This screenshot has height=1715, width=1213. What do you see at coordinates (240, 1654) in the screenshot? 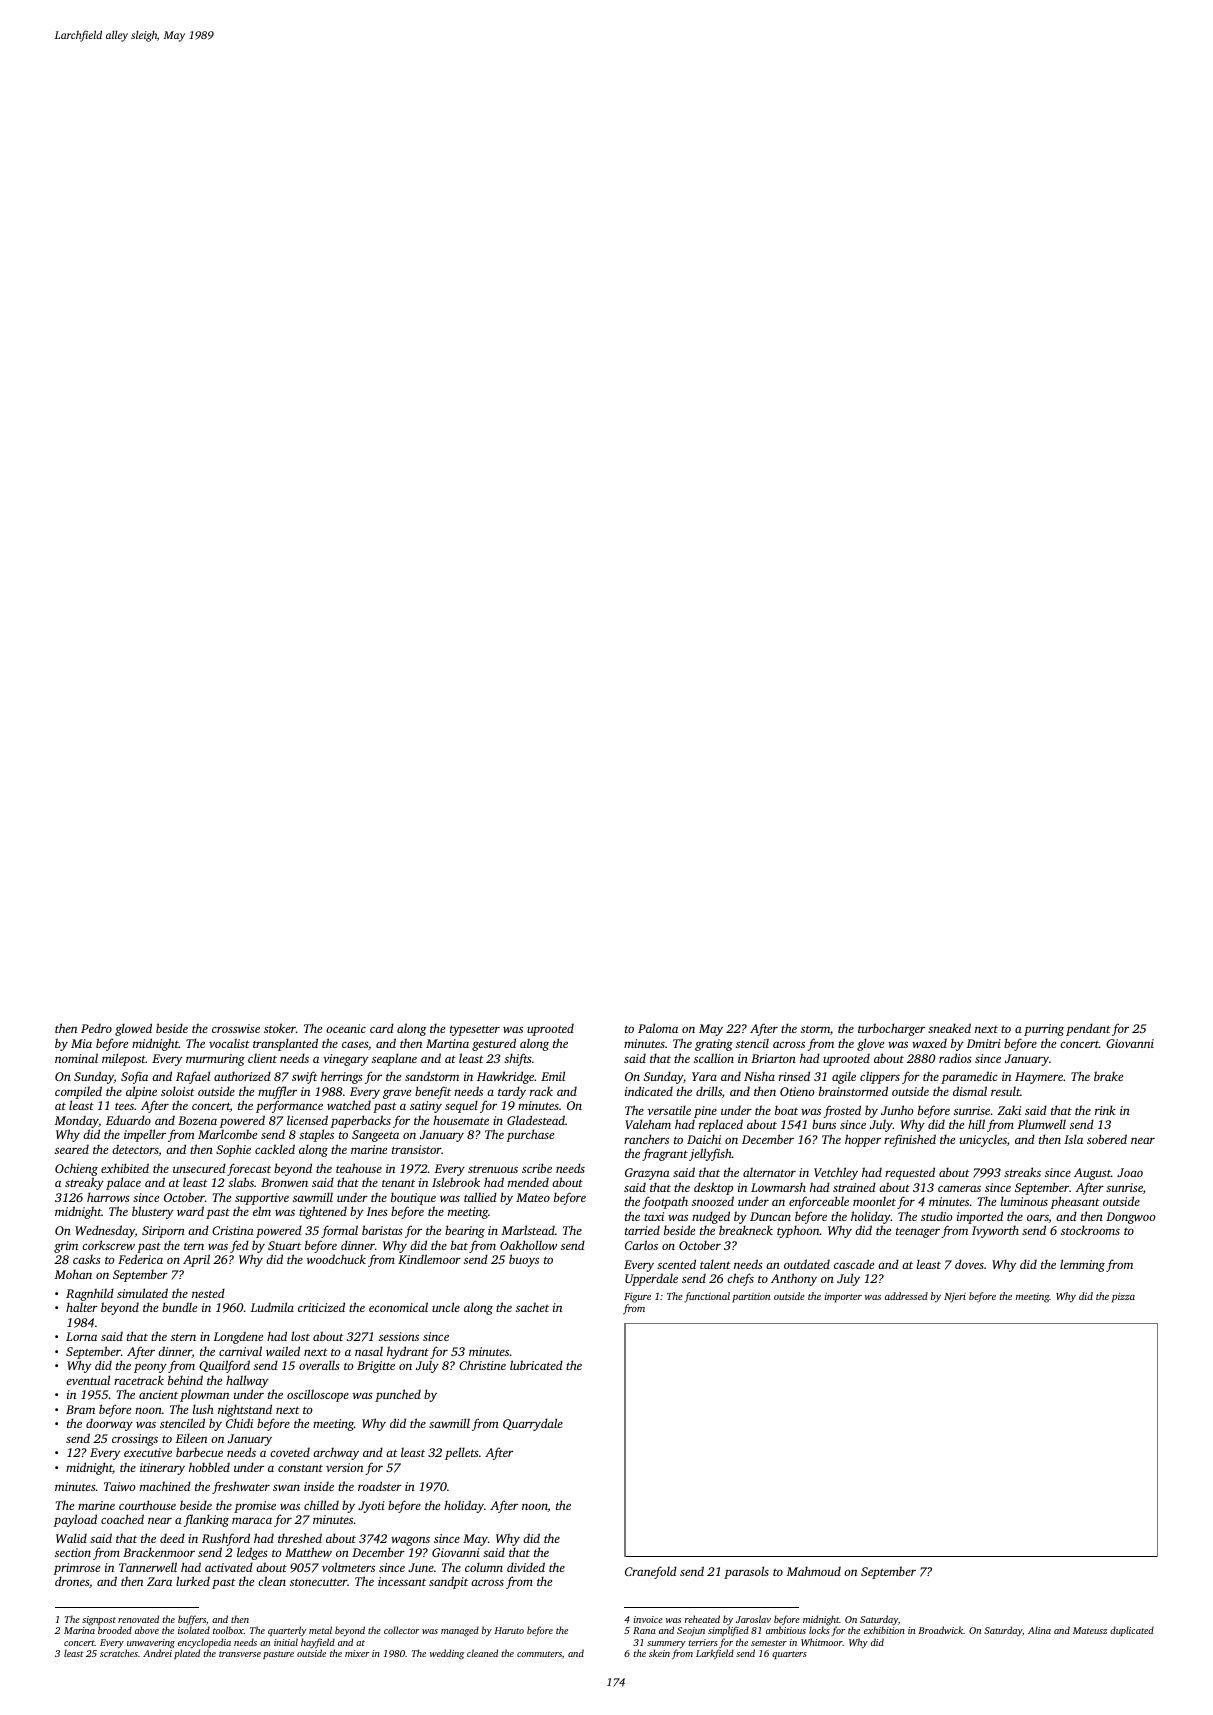
I see `transverse` at bounding box center [240, 1654].
